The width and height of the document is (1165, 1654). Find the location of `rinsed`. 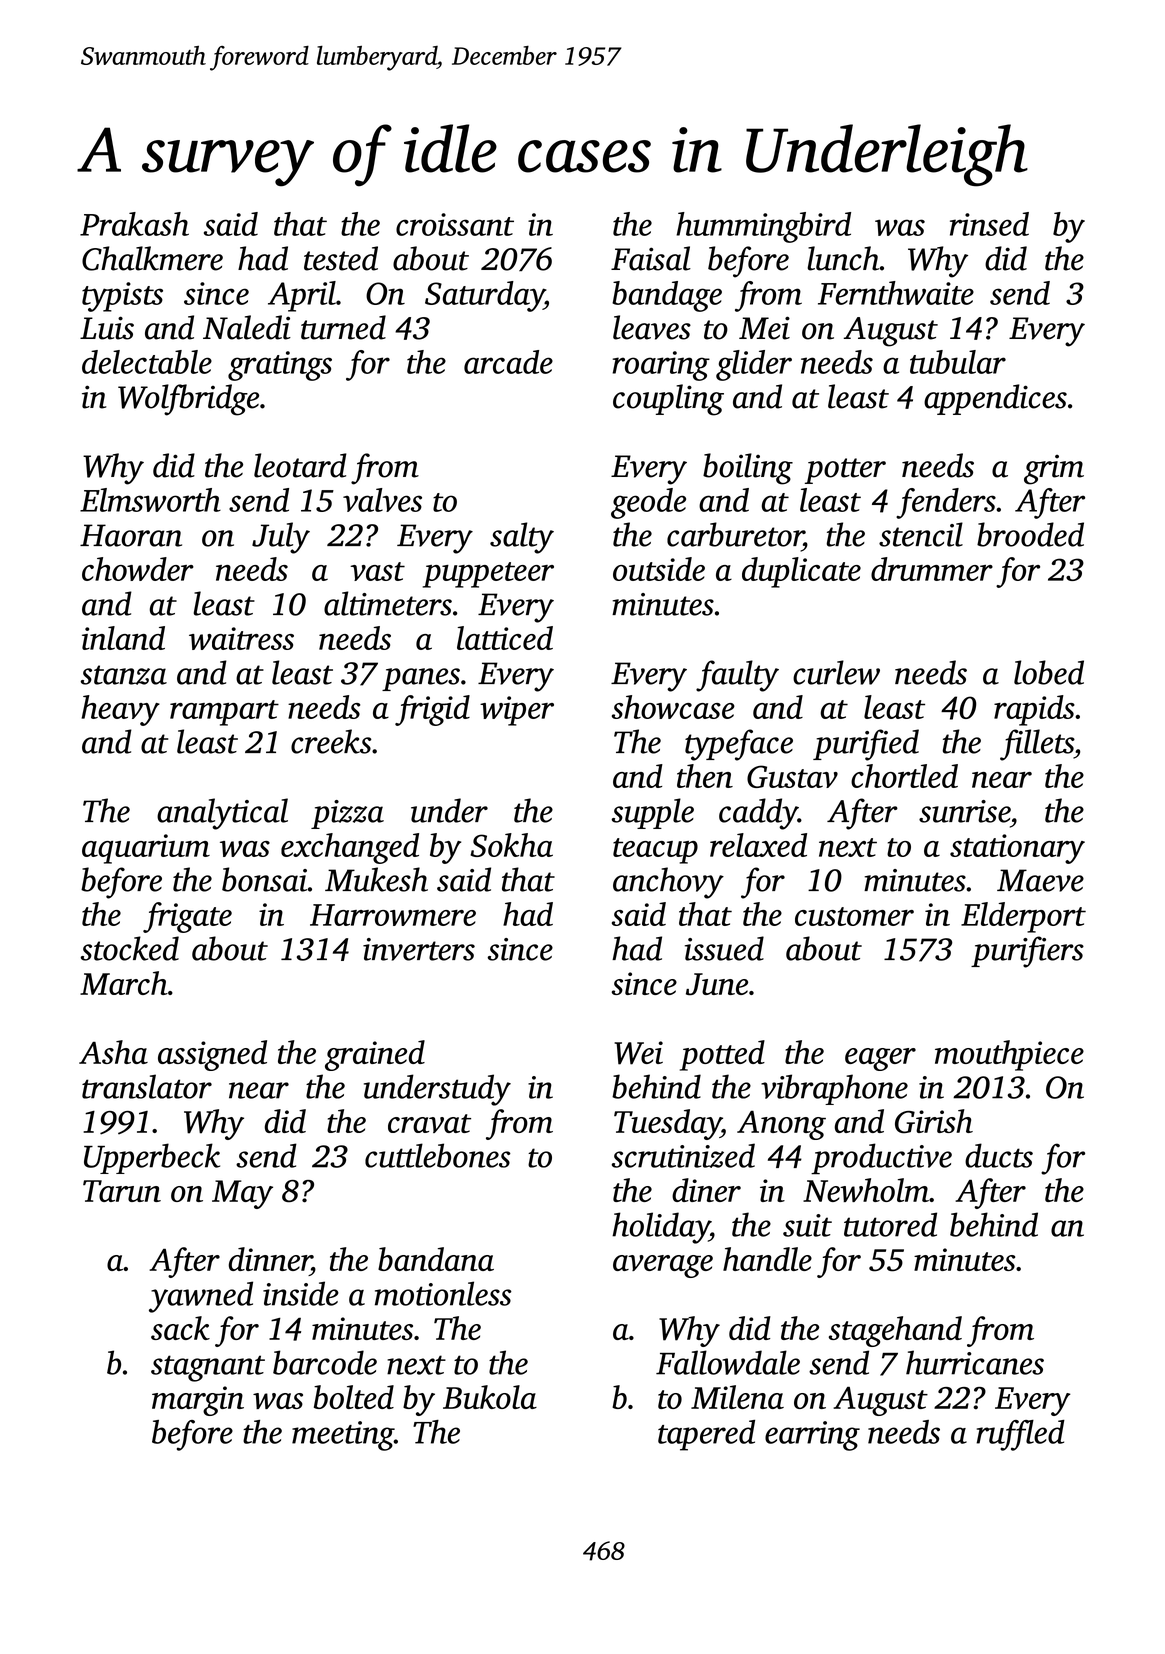

rinsed is located at coordinates (989, 224).
